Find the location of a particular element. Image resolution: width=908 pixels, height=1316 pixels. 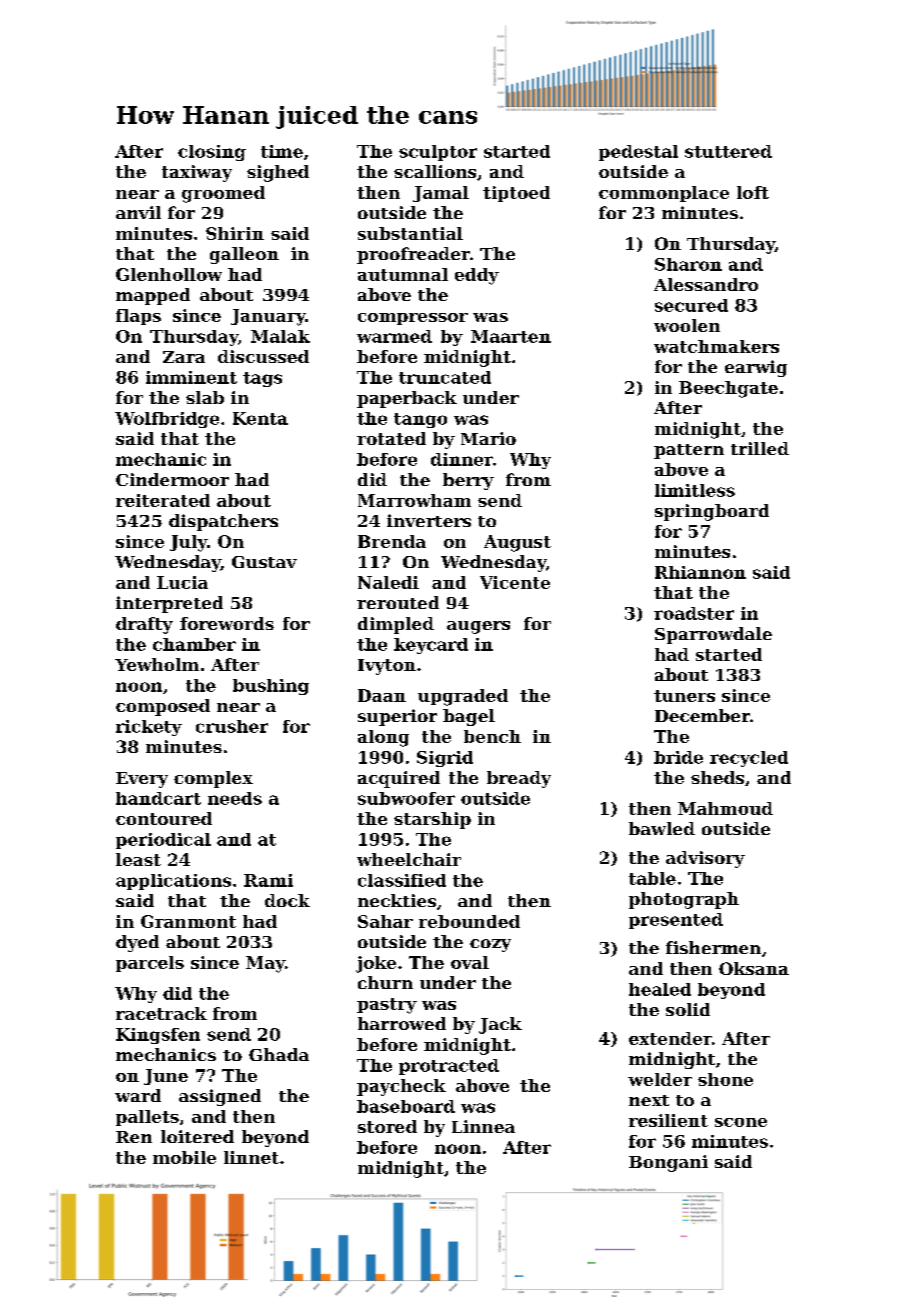

Jack is located at coordinates (500, 1025).
